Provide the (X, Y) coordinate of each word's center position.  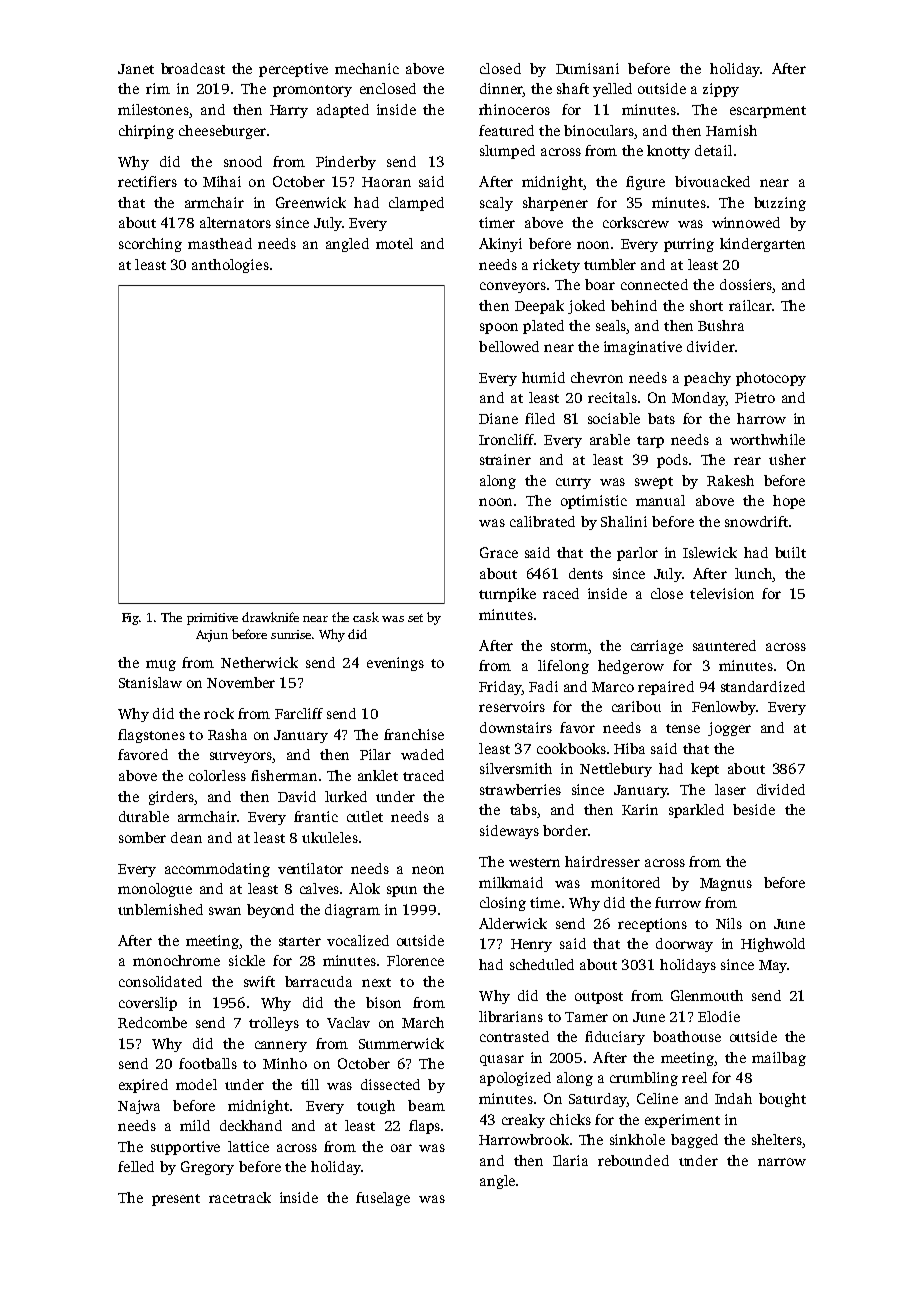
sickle (247, 960)
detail (713, 150)
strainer (505, 459)
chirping (146, 132)
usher (787, 459)
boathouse (687, 1036)
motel (394, 243)
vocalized (358, 940)
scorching (150, 245)
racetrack (240, 1197)
